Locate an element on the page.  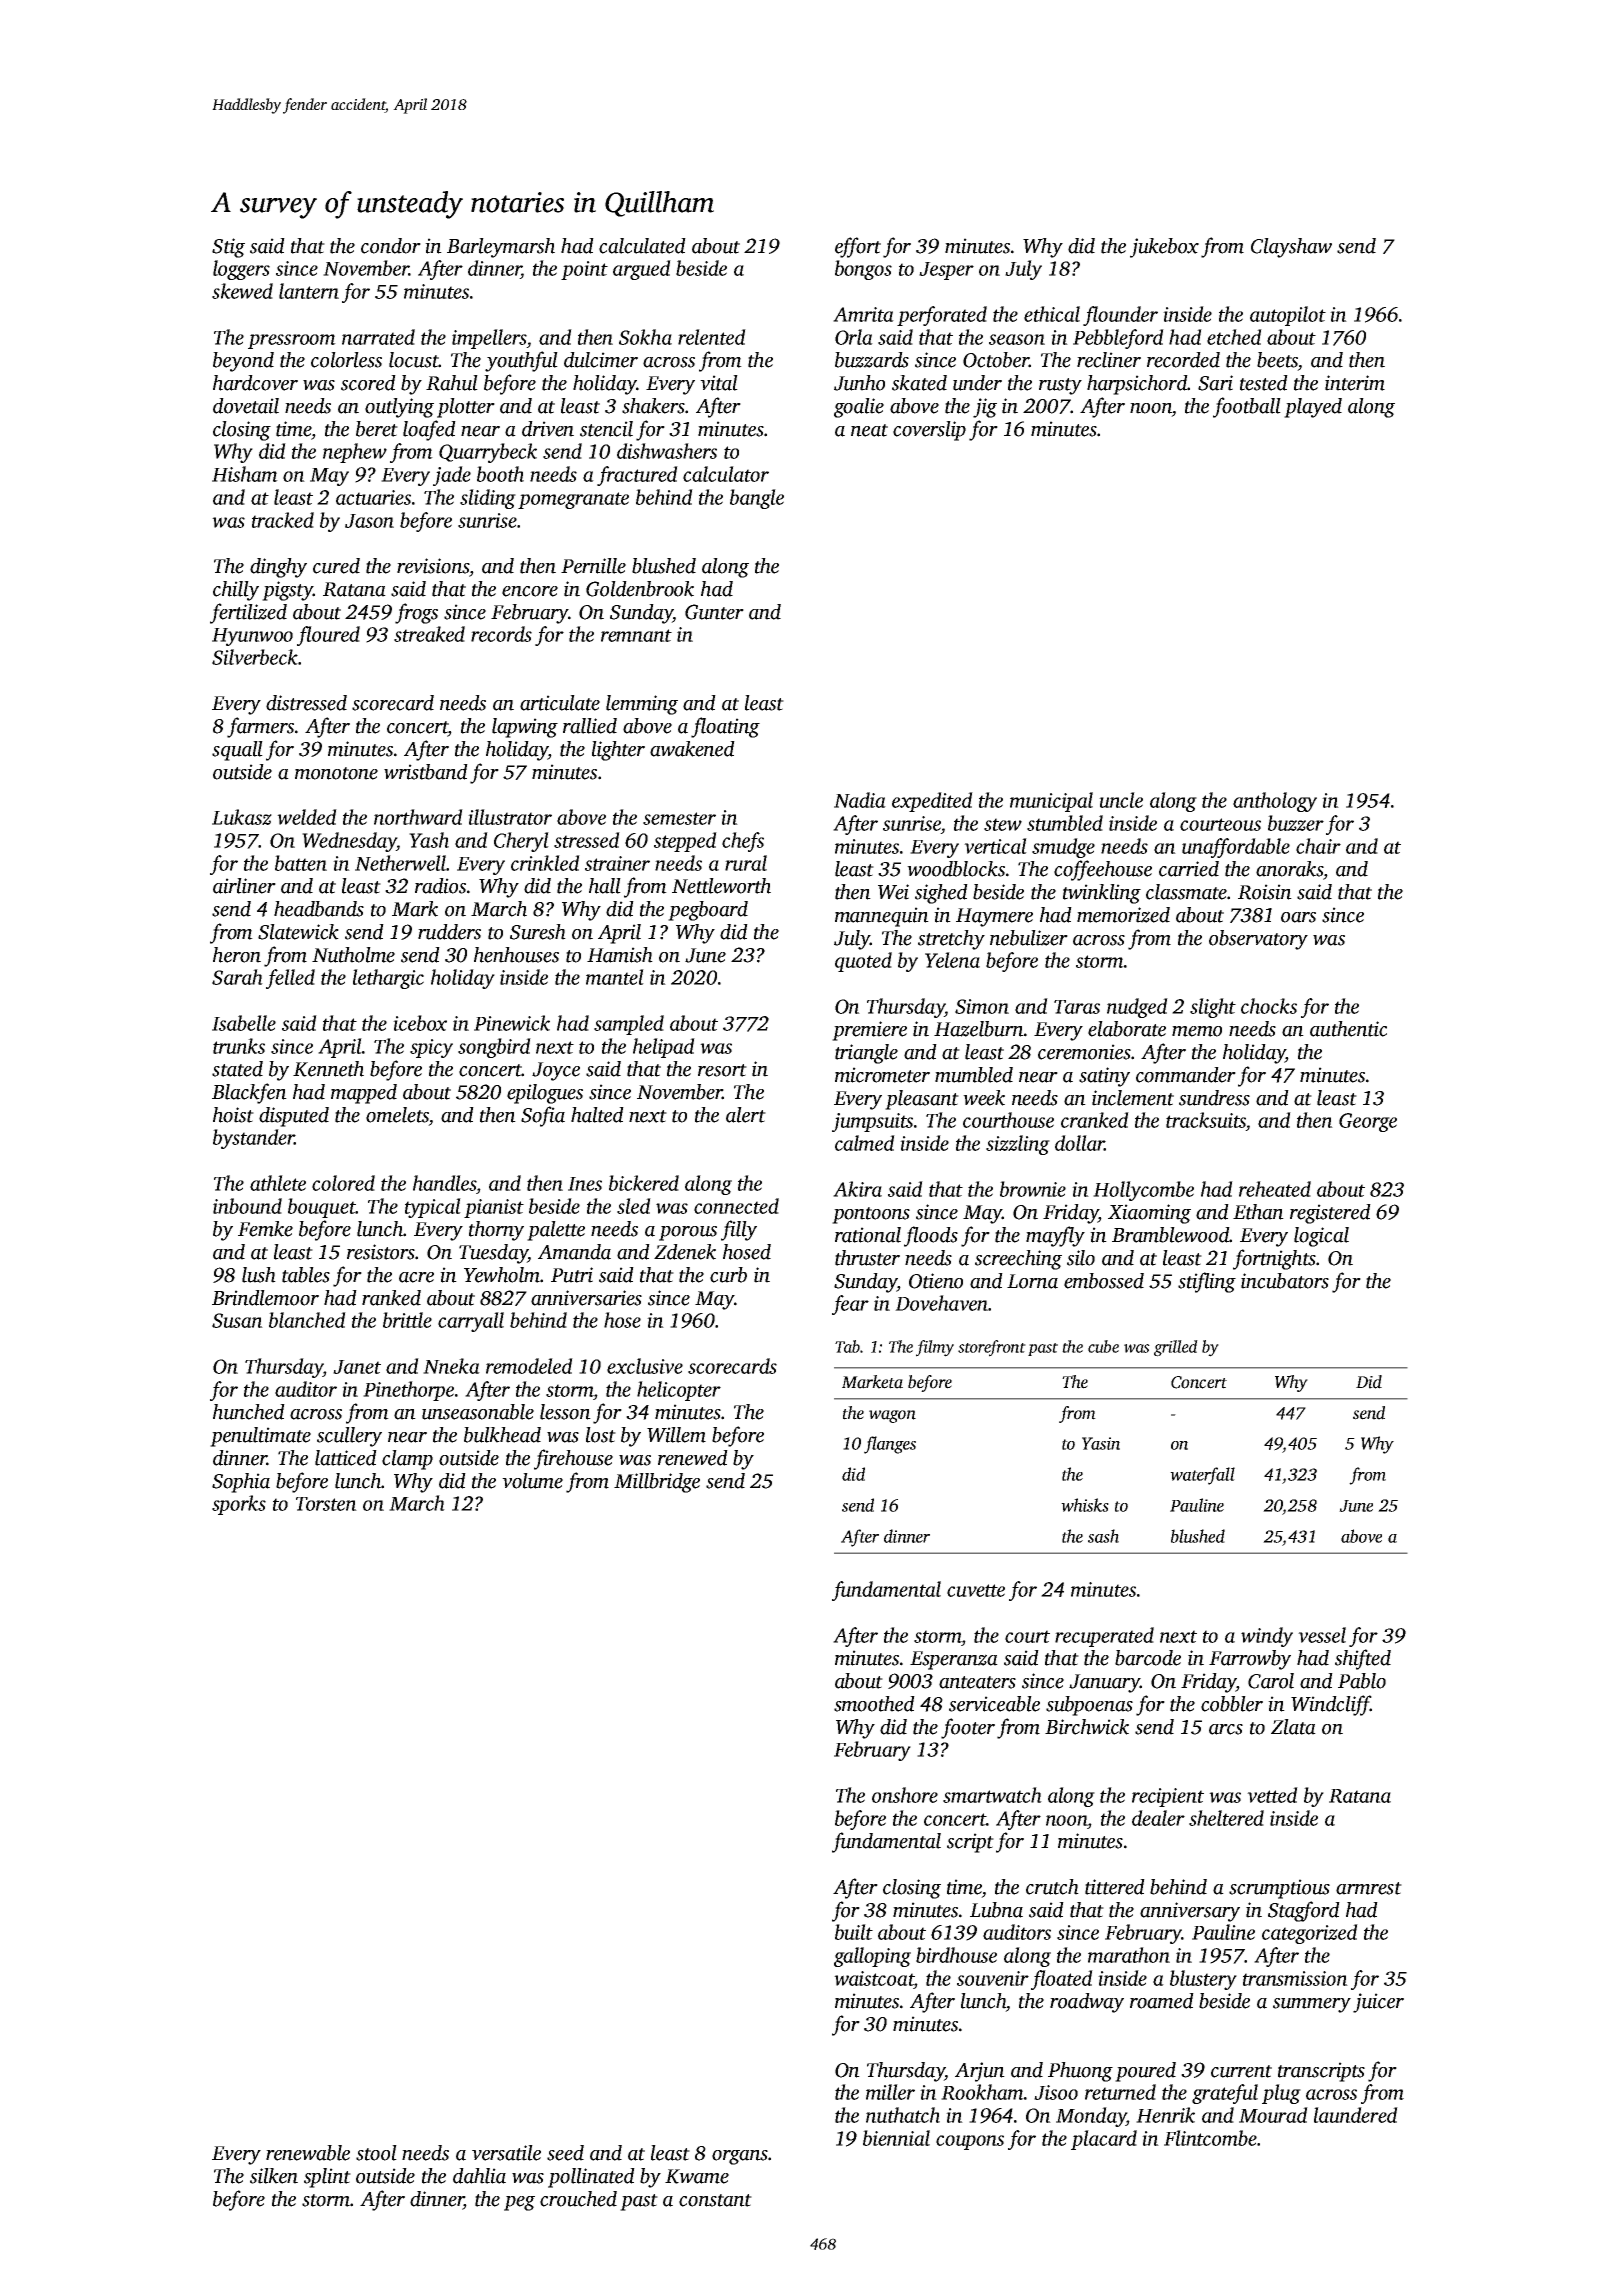
nephew is located at coordinates (355, 453).
